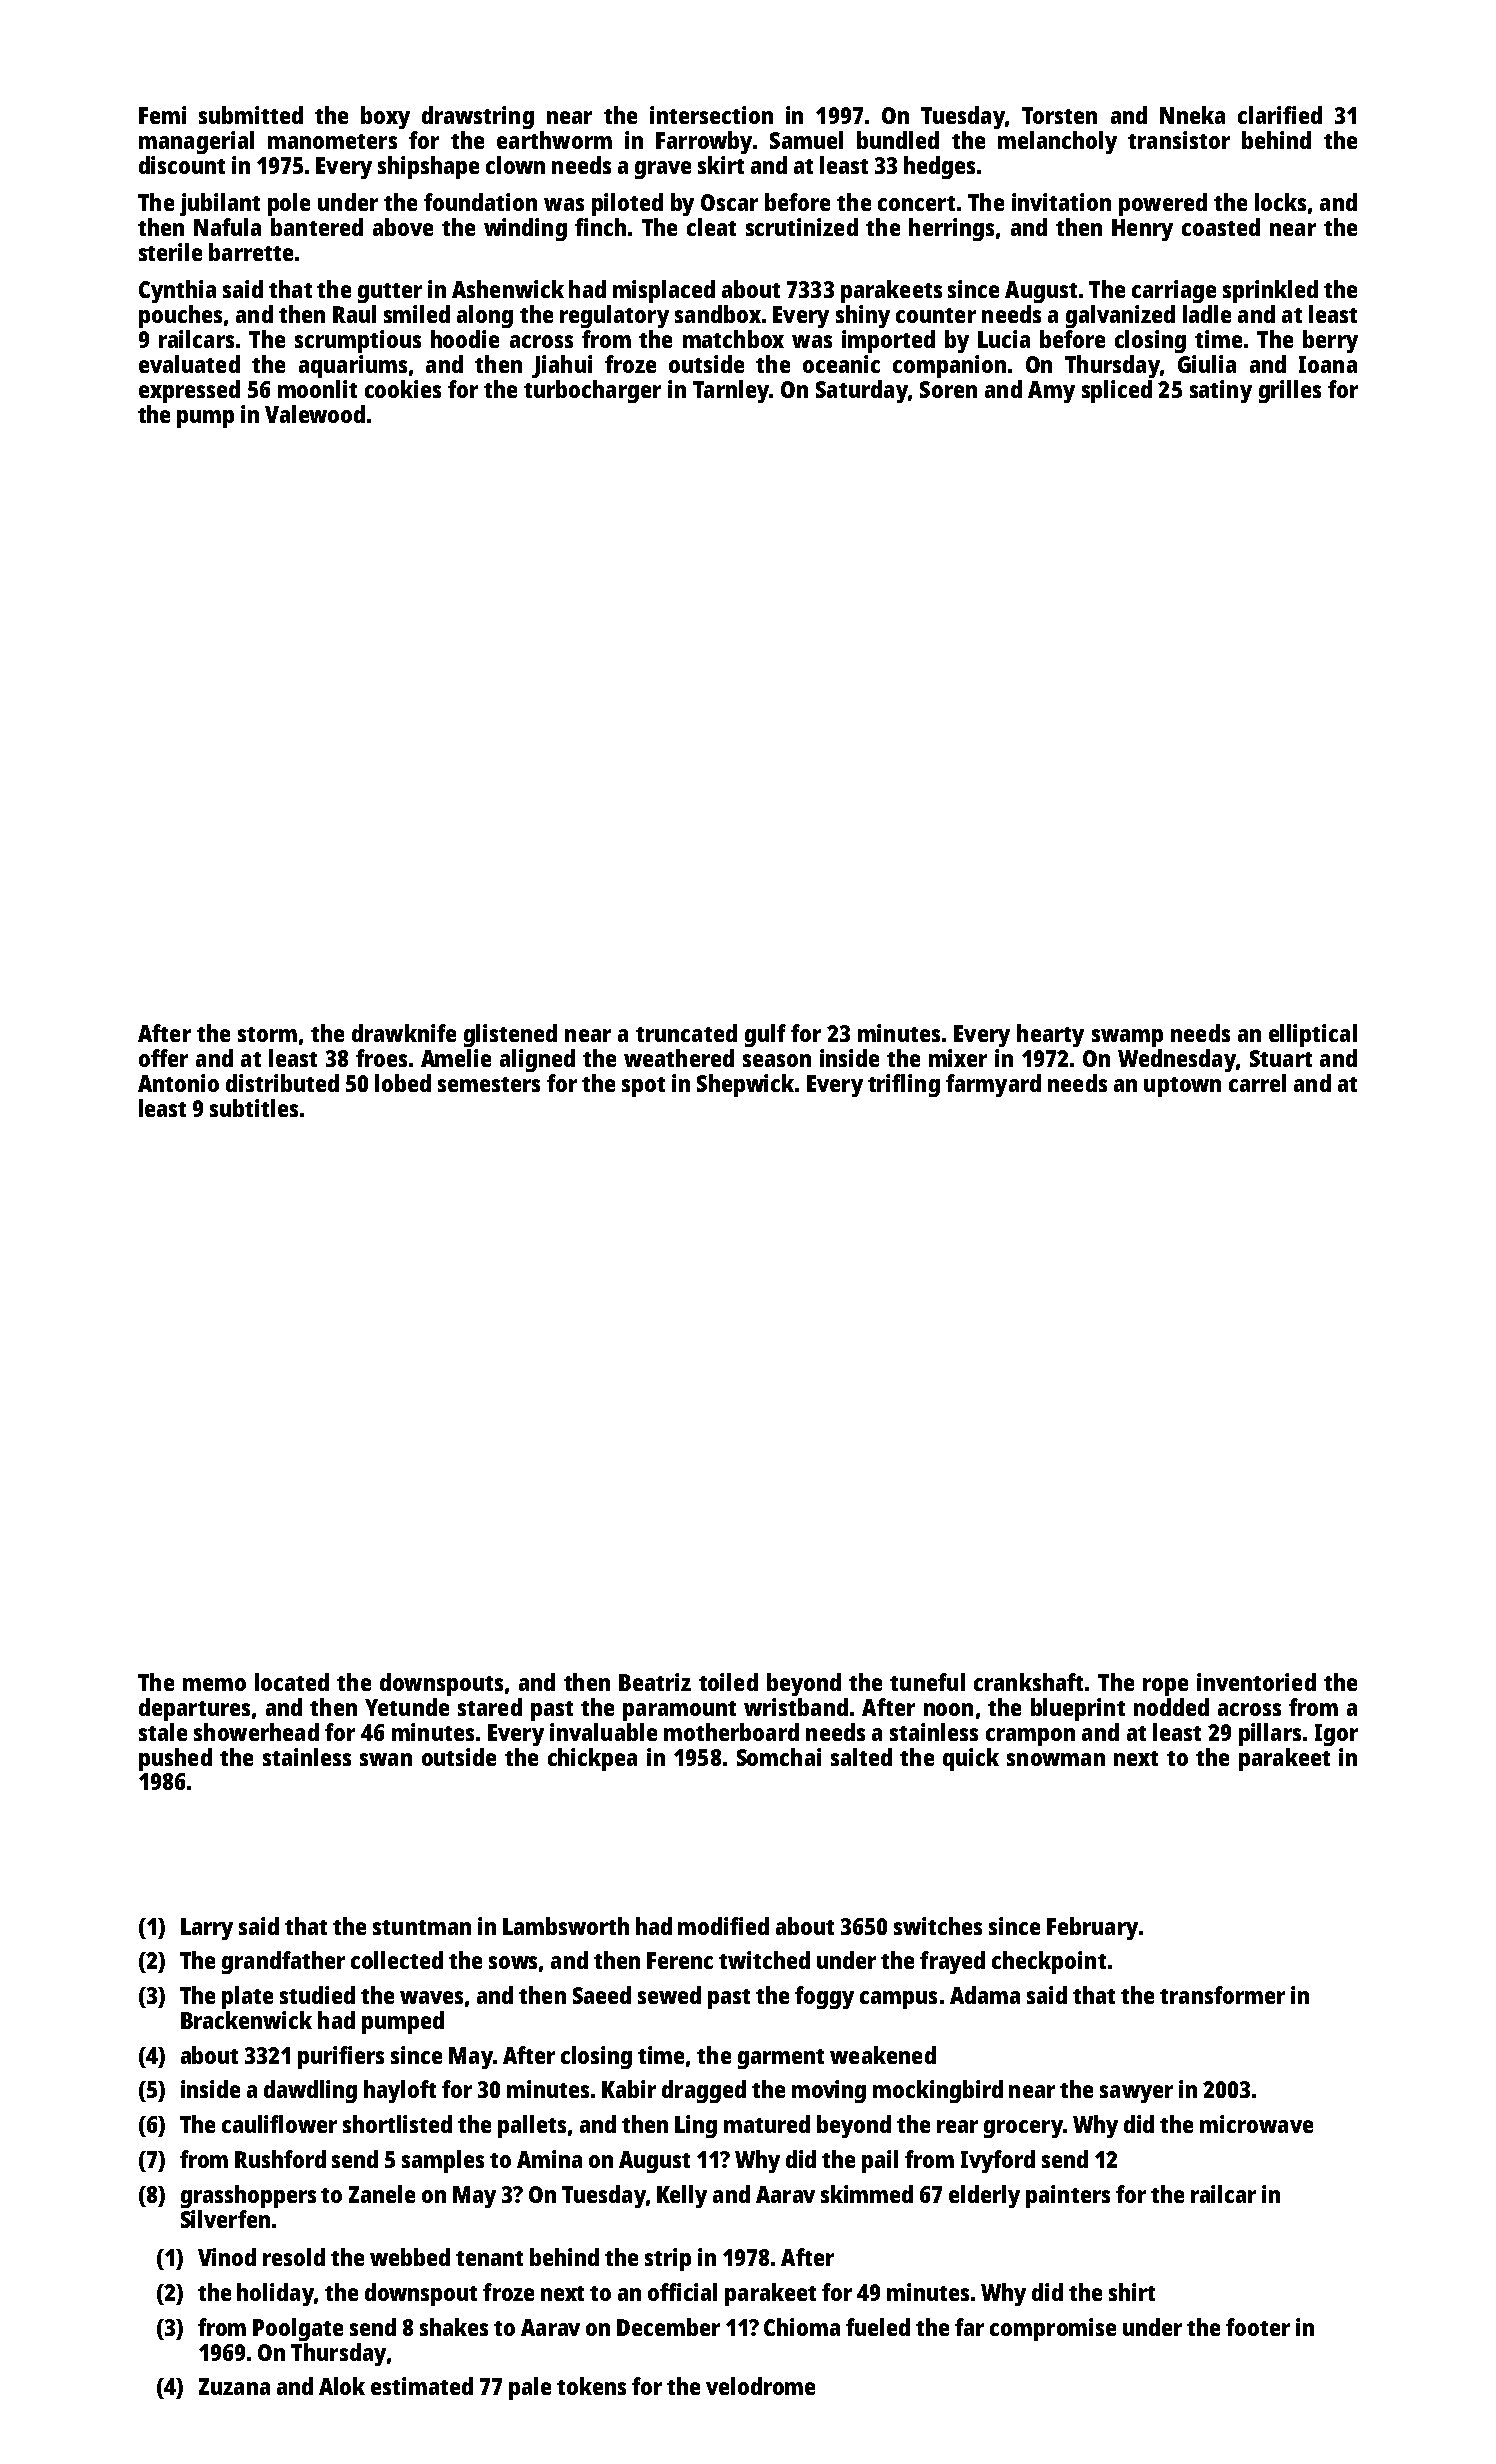 This screenshot has height=2464, width=1496. I want to click on Saturday, so click(862, 391).
